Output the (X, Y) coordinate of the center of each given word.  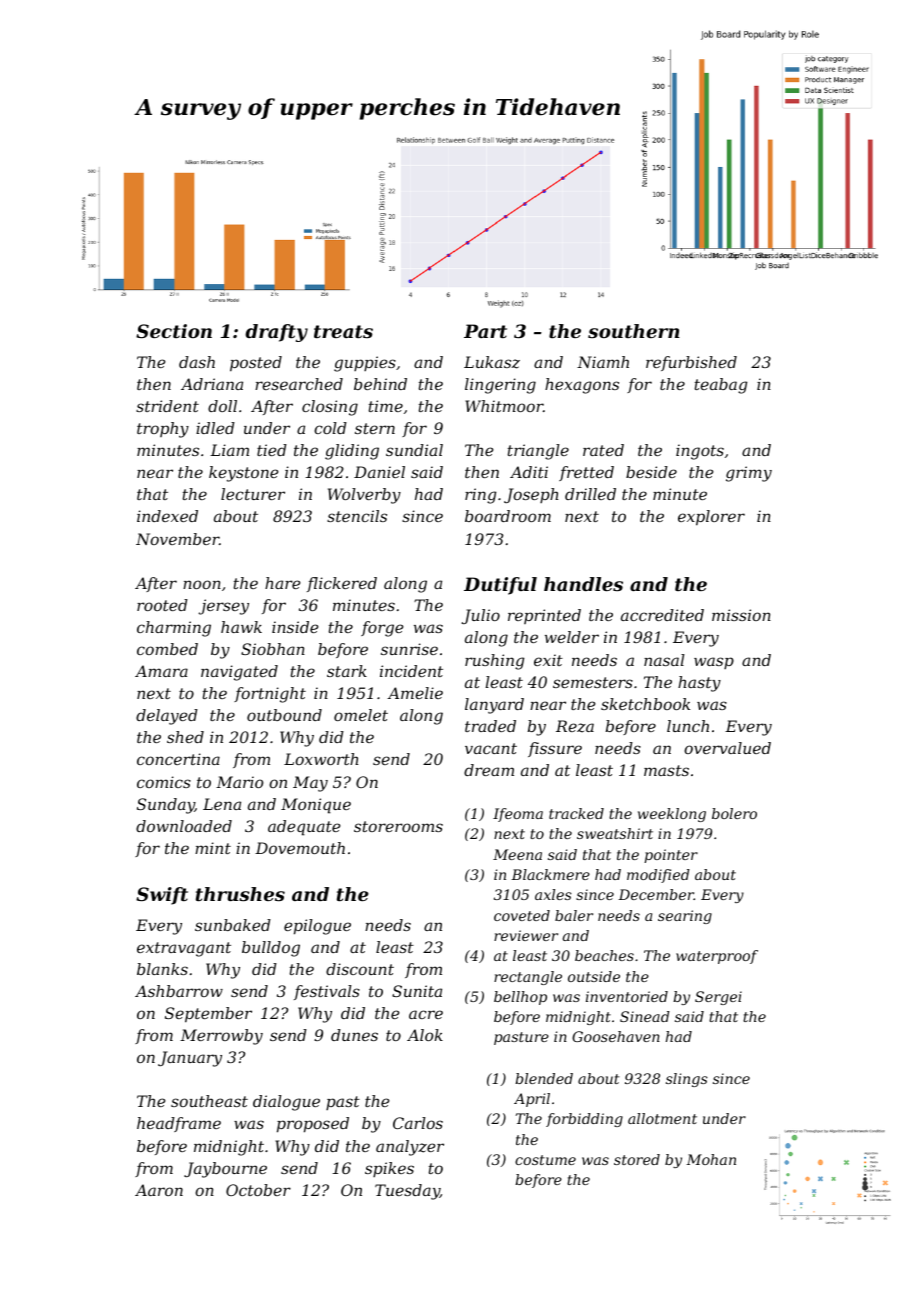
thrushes (240, 894)
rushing (494, 662)
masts (666, 770)
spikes (389, 1169)
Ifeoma (518, 815)
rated (603, 450)
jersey (223, 607)
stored (637, 1159)
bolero (734, 813)
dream (489, 770)
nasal (664, 660)
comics (164, 782)
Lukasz (492, 362)
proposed (313, 1125)
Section (174, 331)
